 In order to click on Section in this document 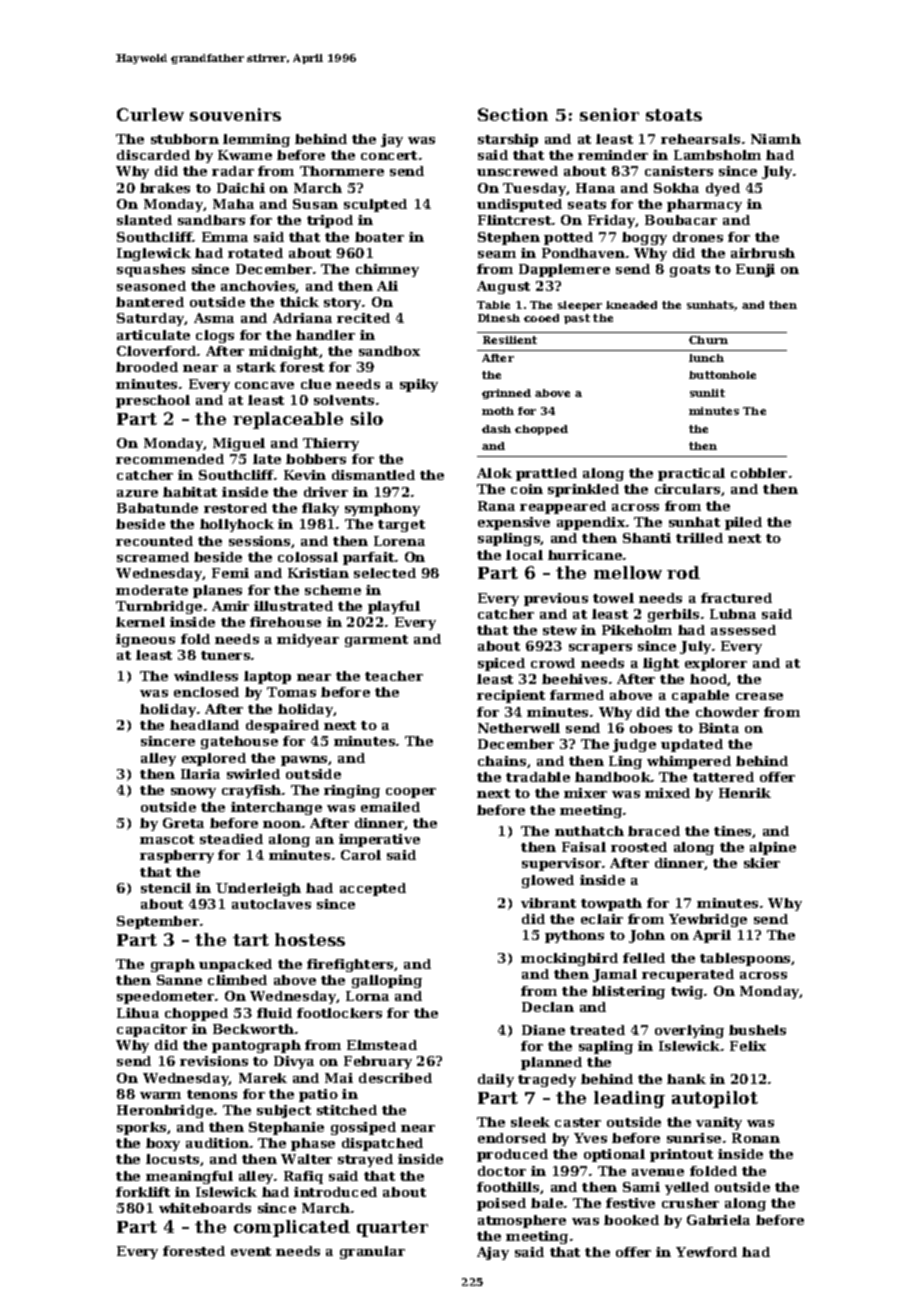, I will do `click(513, 114)`.
